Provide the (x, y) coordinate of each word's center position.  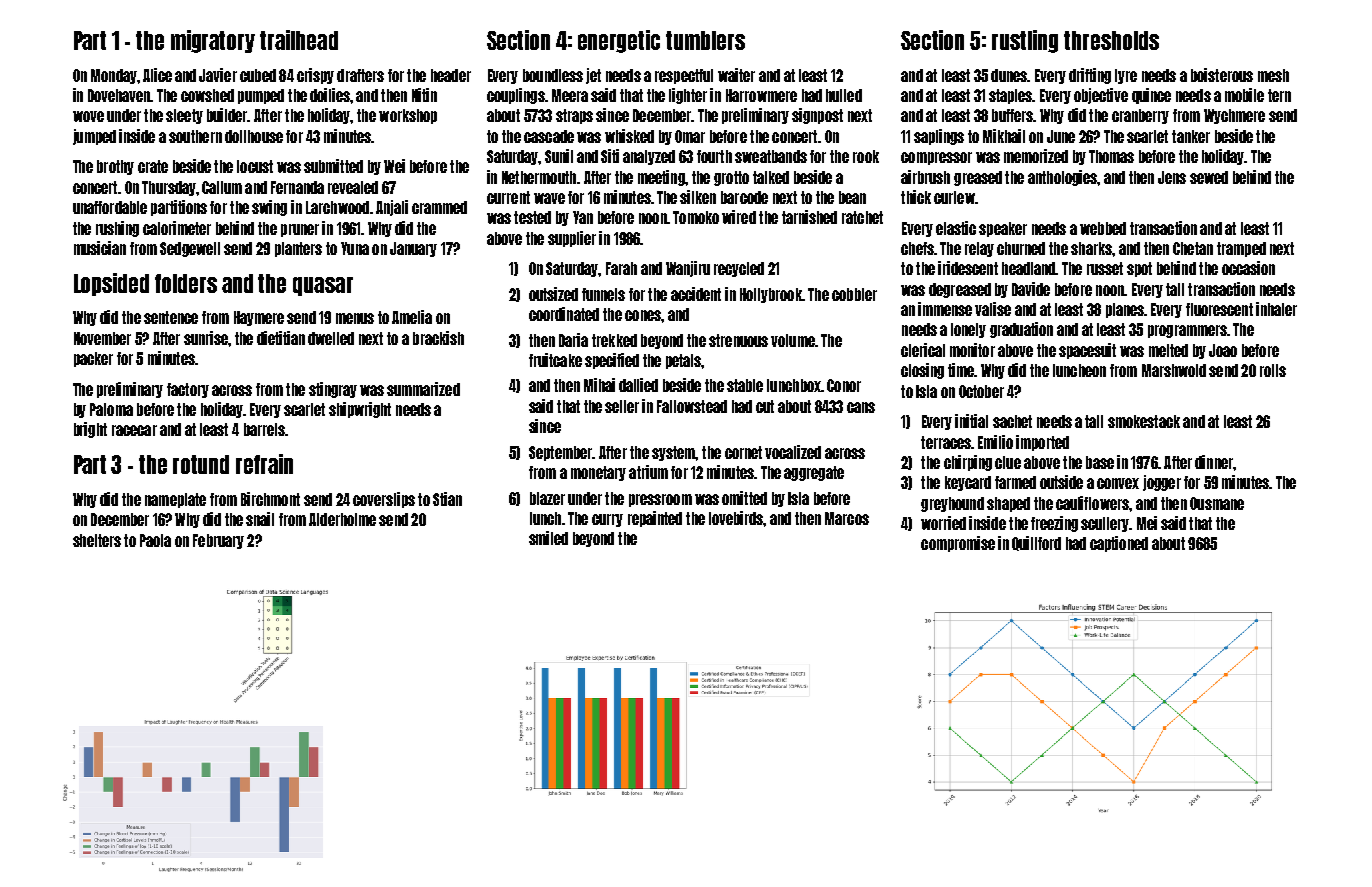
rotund (201, 464)
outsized (553, 294)
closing (922, 371)
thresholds (1111, 40)
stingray (333, 390)
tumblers (705, 40)
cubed (258, 75)
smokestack (1144, 421)
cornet (743, 452)
